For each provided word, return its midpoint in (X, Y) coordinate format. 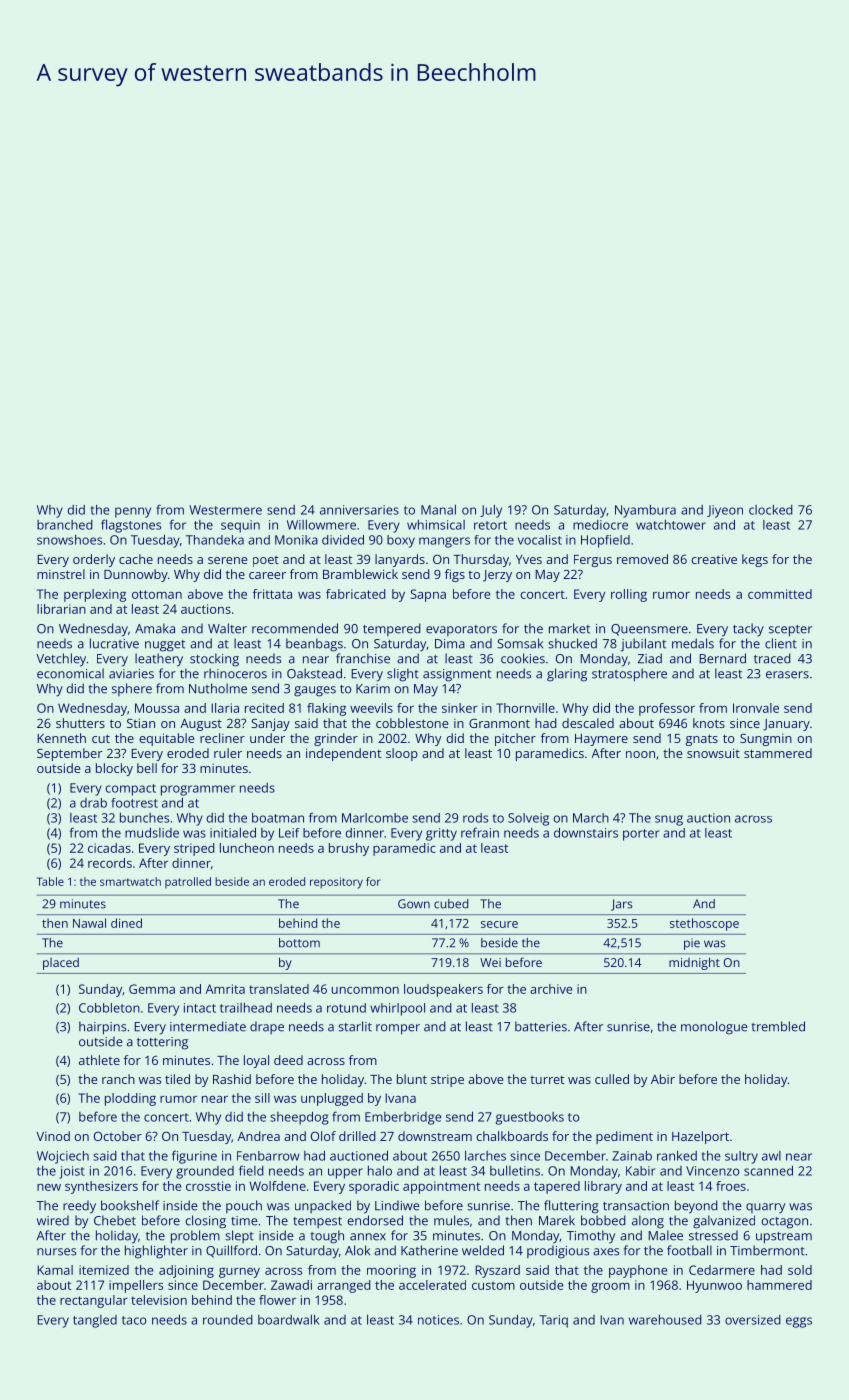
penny (133, 512)
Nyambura (645, 511)
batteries (541, 1026)
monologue (714, 1028)
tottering (162, 1043)
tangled (95, 1321)
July (491, 511)
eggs (799, 1322)
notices (438, 1320)
